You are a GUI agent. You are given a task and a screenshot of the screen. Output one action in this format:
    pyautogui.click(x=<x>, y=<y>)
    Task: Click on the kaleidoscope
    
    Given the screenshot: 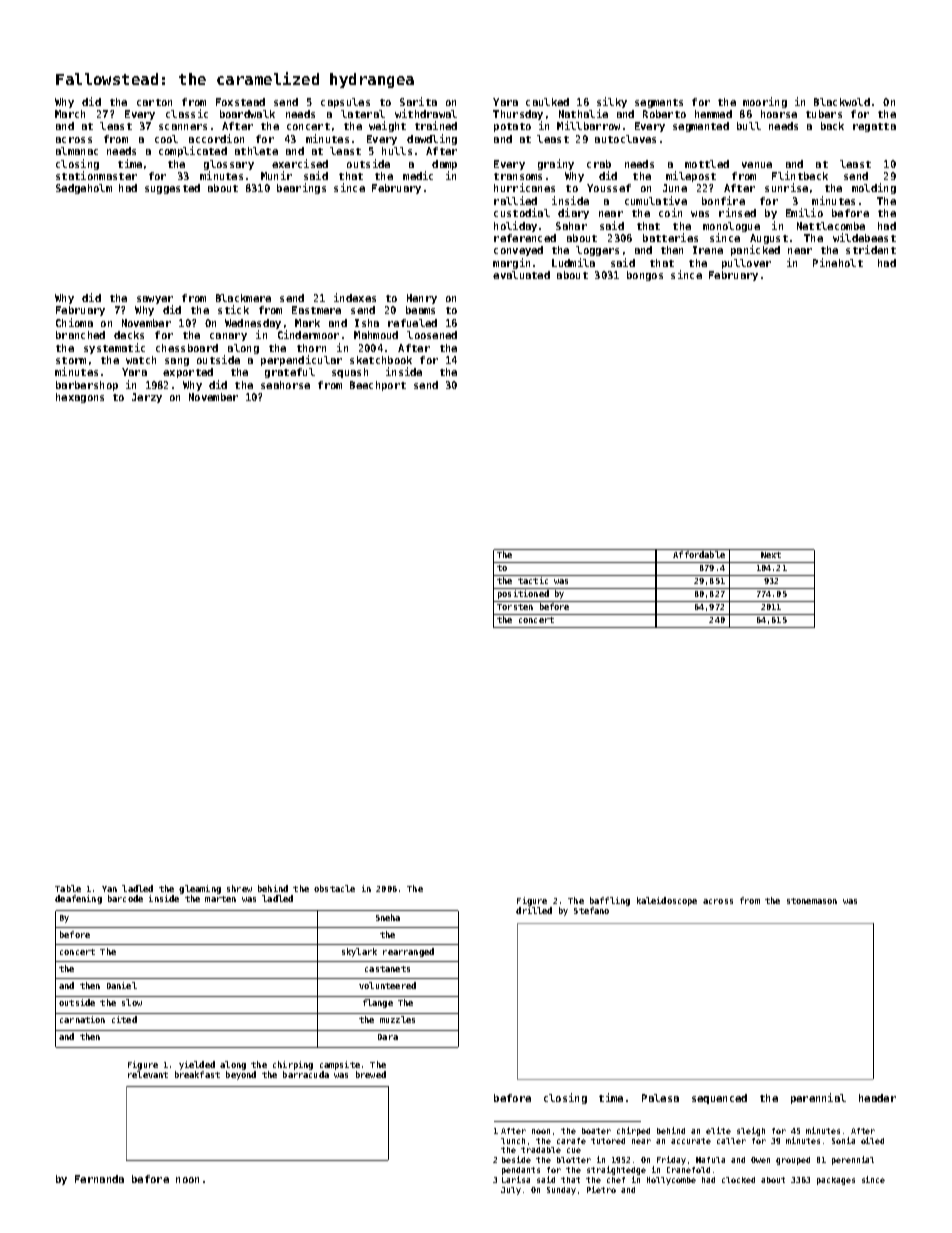 What is the action you would take?
    pyautogui.click(x=667, y=901)
